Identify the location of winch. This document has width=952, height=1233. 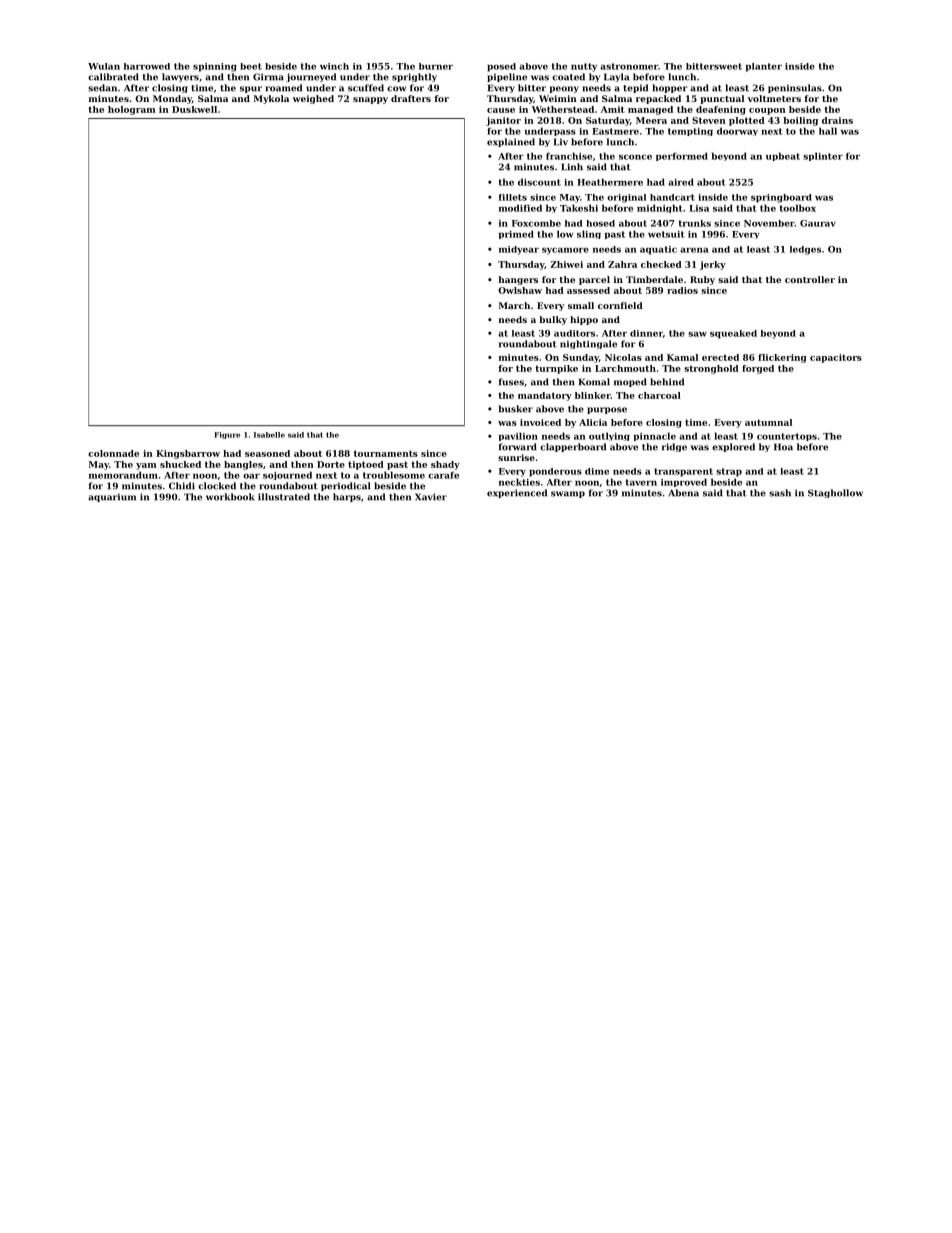
(334, 66).
